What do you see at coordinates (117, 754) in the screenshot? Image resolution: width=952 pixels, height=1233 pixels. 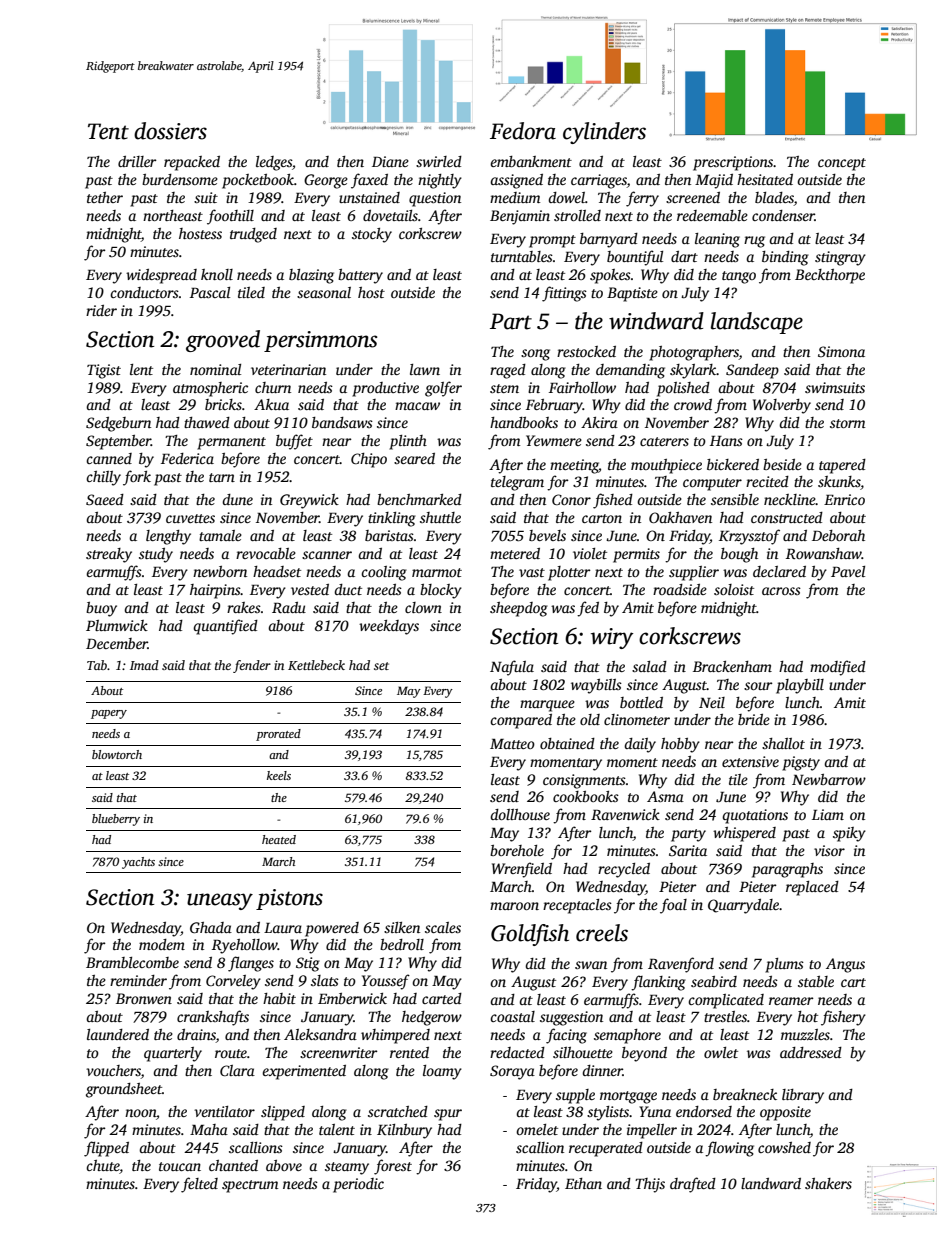 I see `blowtorch` at bounding box center [117, 754].
